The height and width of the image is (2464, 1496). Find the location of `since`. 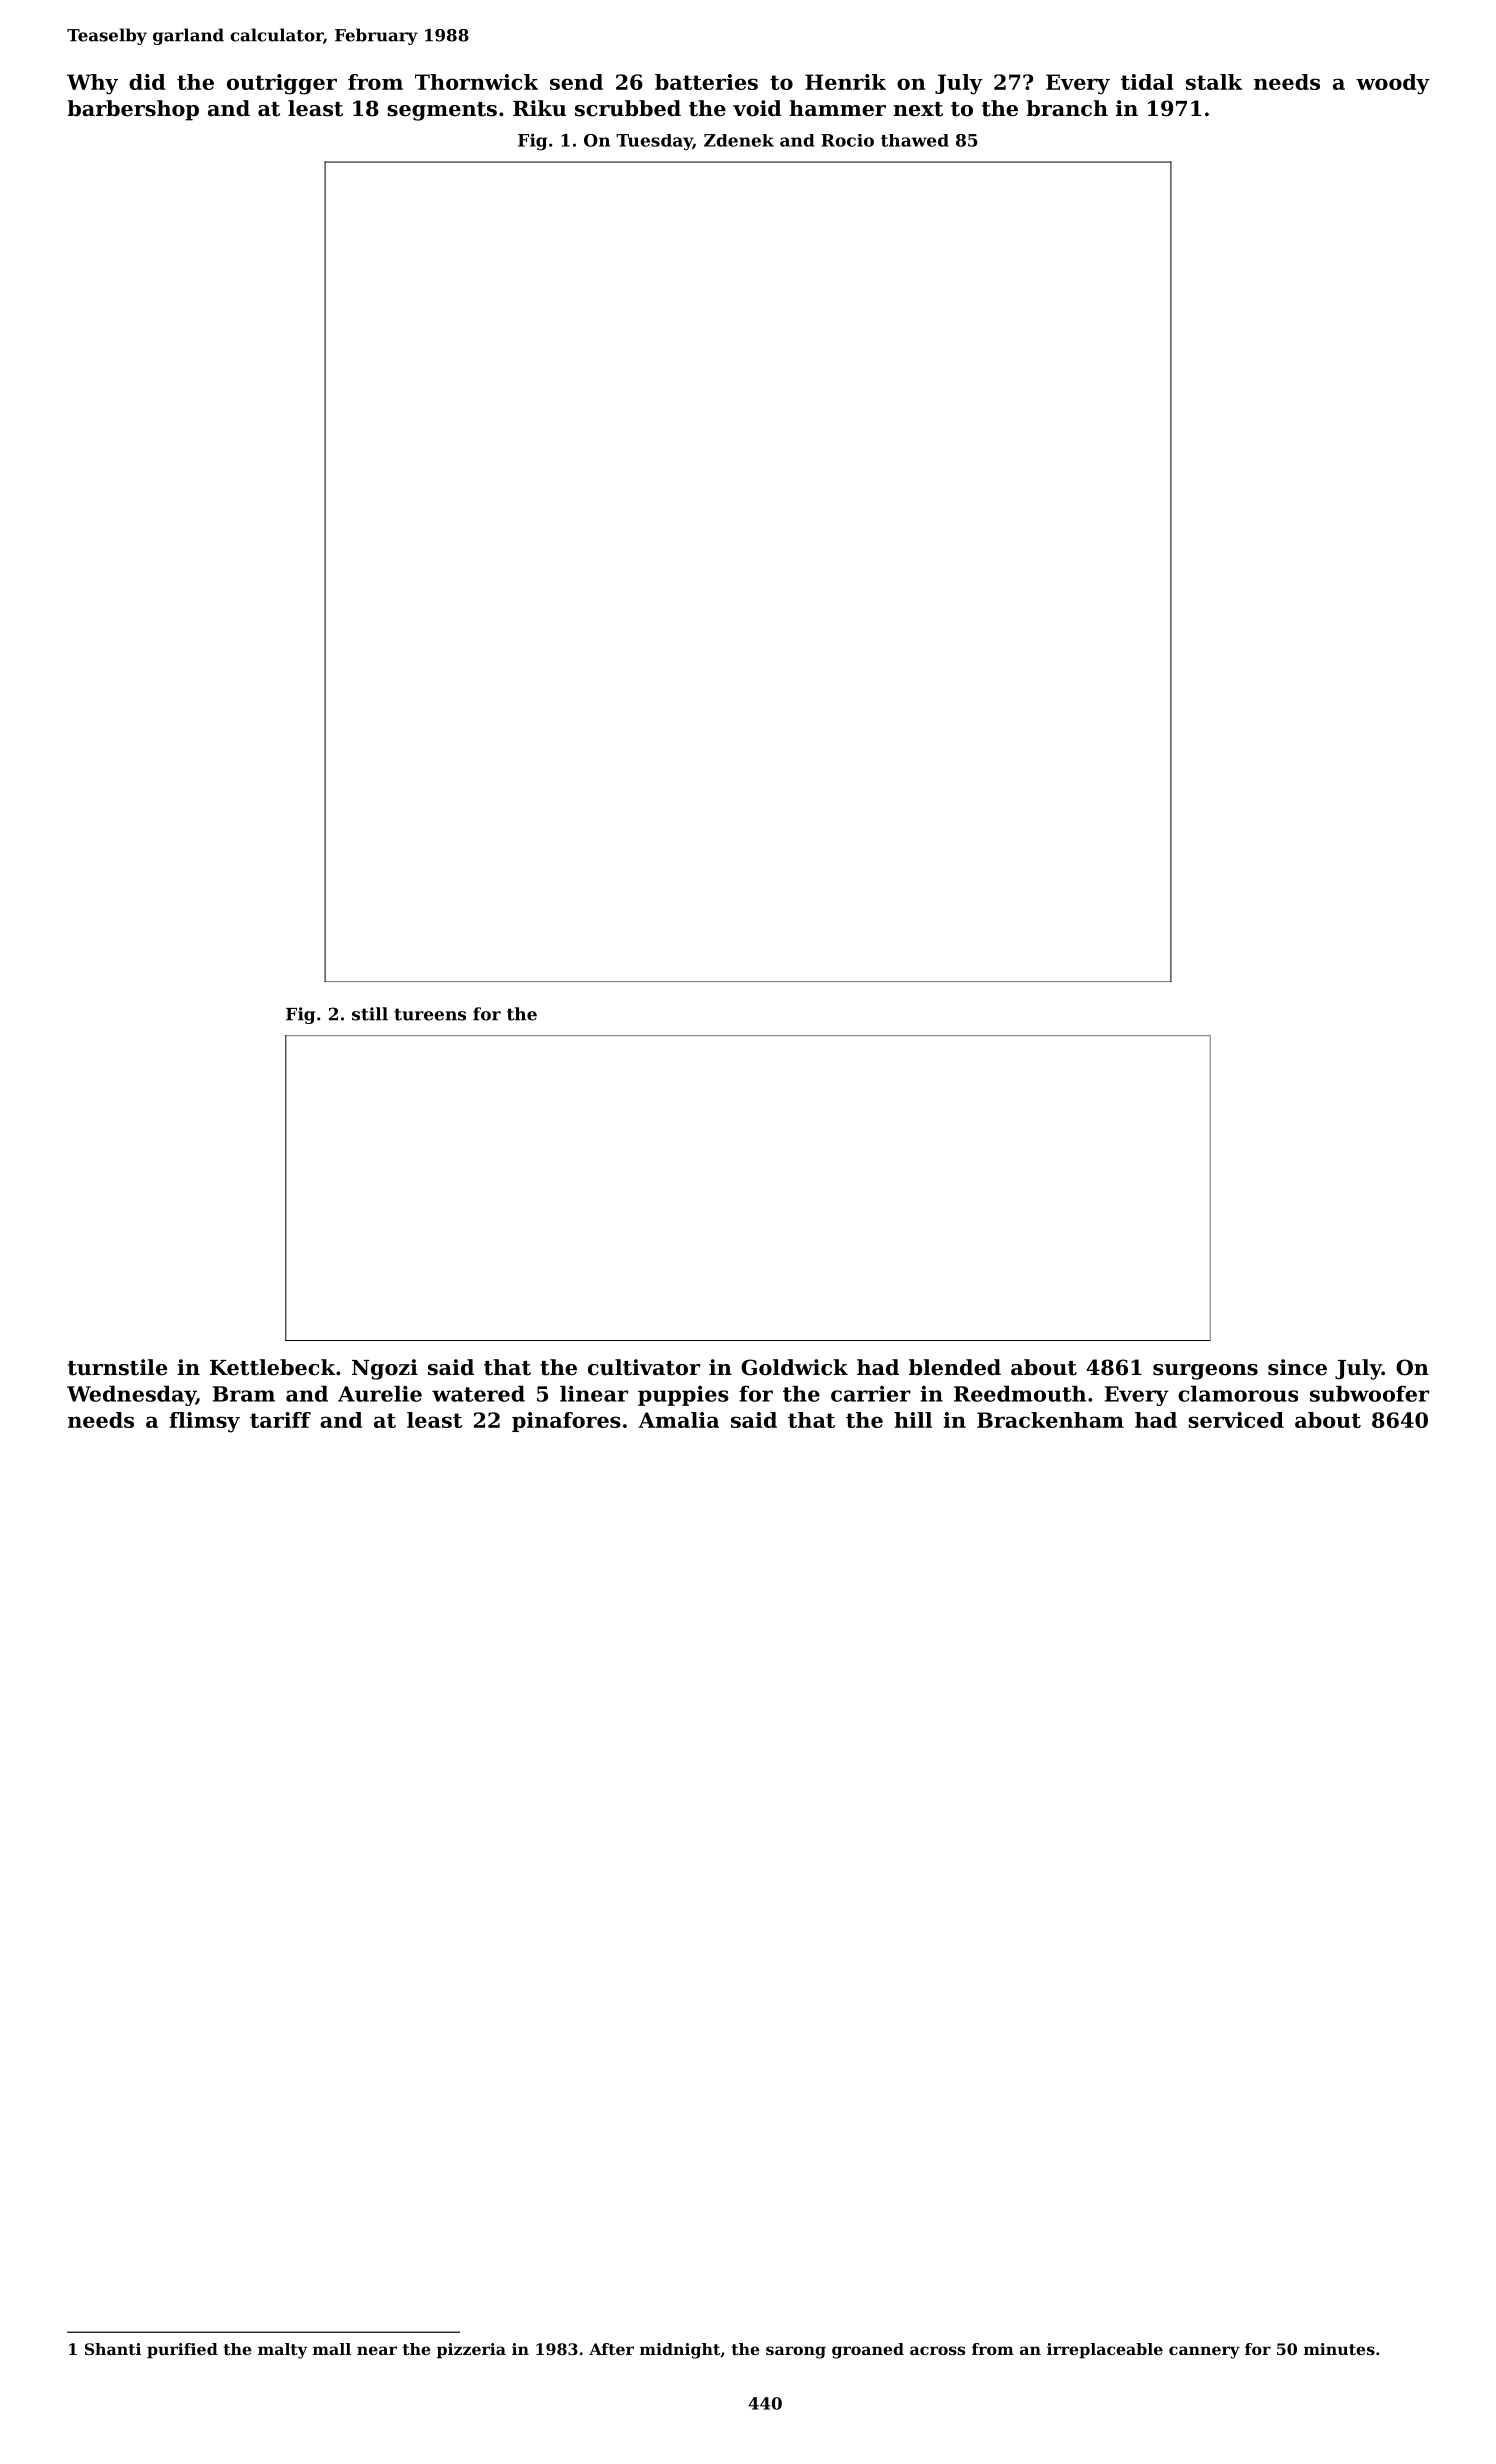

since is located at coordinates (1297, 1367).
